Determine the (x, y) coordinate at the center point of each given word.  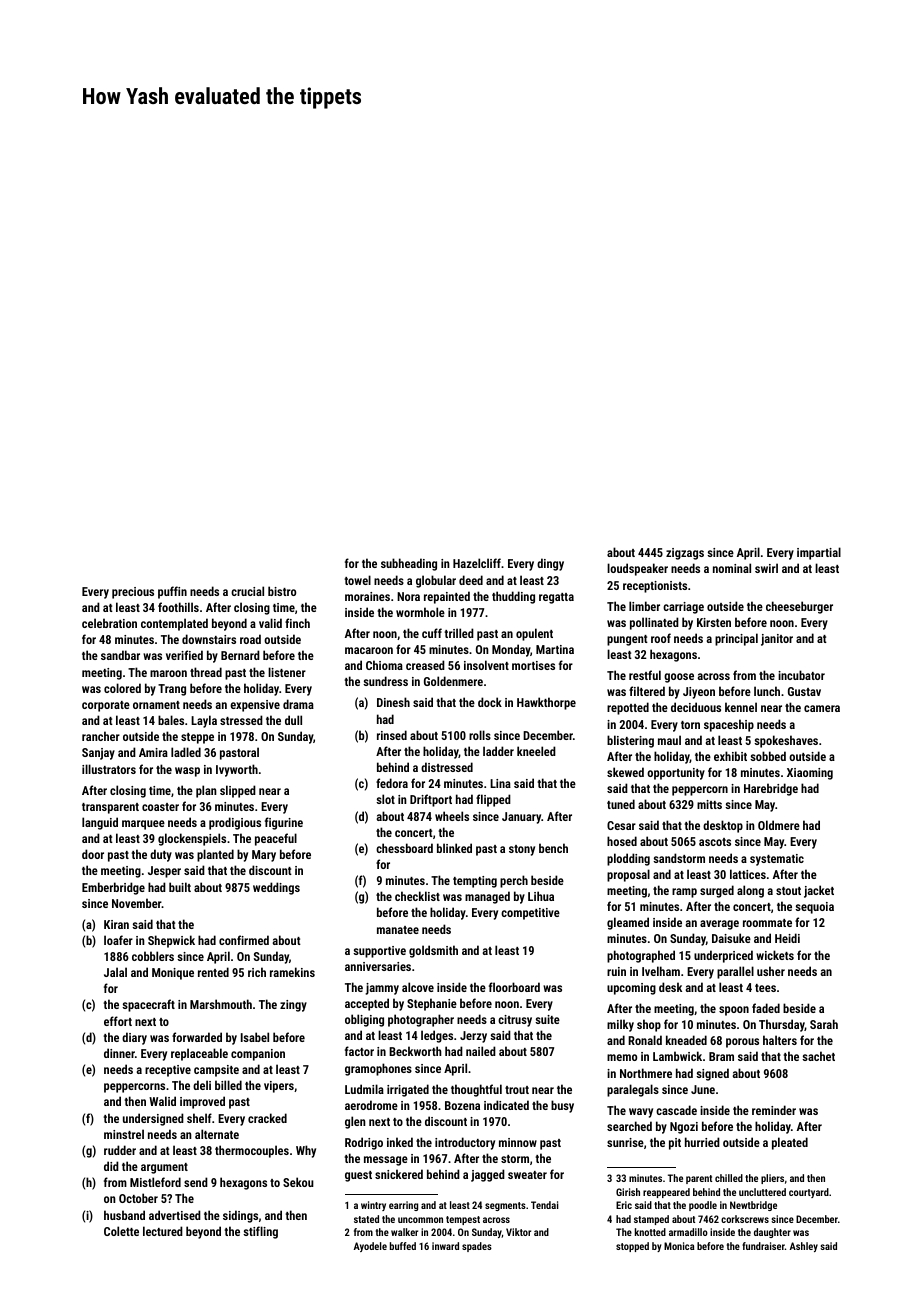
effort (118, 1021)
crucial (247, 591)
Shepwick (171, 941)
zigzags (685, 554)
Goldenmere (453, 681)
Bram (721, 1056)
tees (765, 988)
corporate (106, 706)
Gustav (804, 691)
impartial (819, 553)
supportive (379, 952)
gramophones (378, 1069)
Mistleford (155, 1182)
